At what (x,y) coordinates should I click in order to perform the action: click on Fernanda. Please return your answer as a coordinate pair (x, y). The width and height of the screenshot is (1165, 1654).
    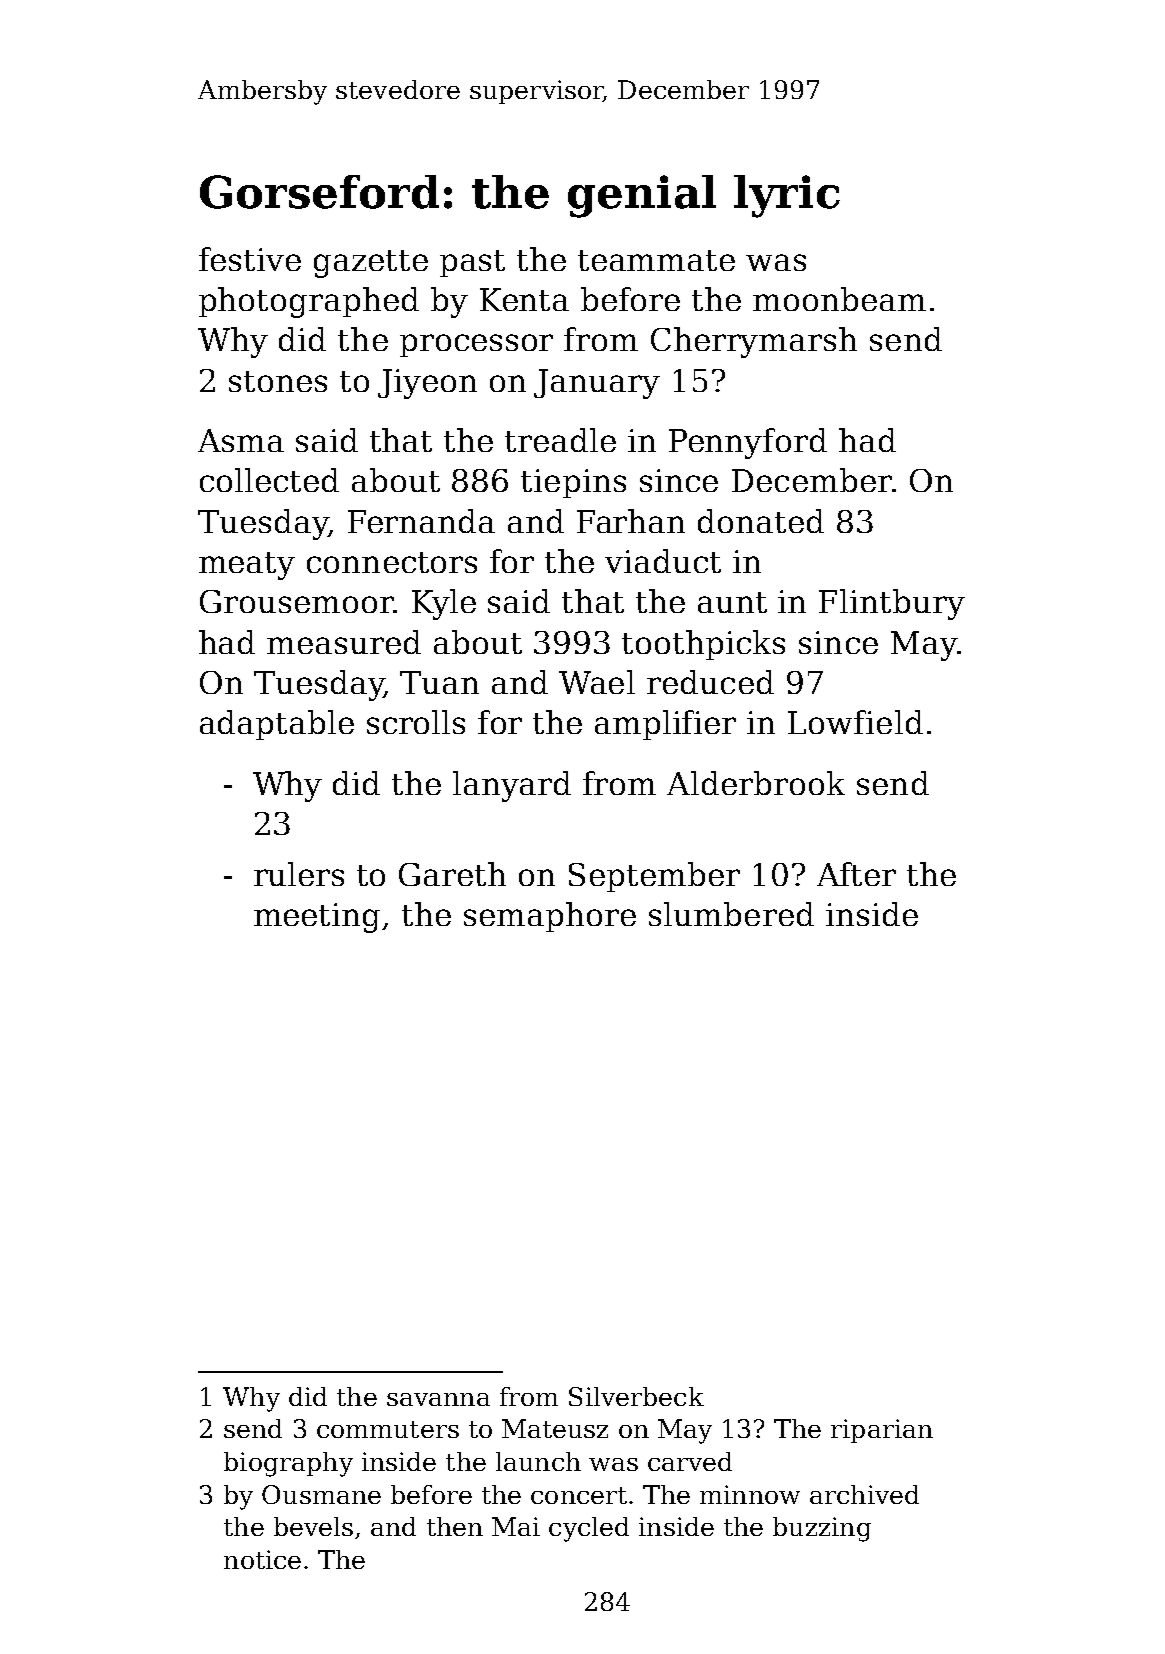
    Looking at the image, I should click on (421, 521).
